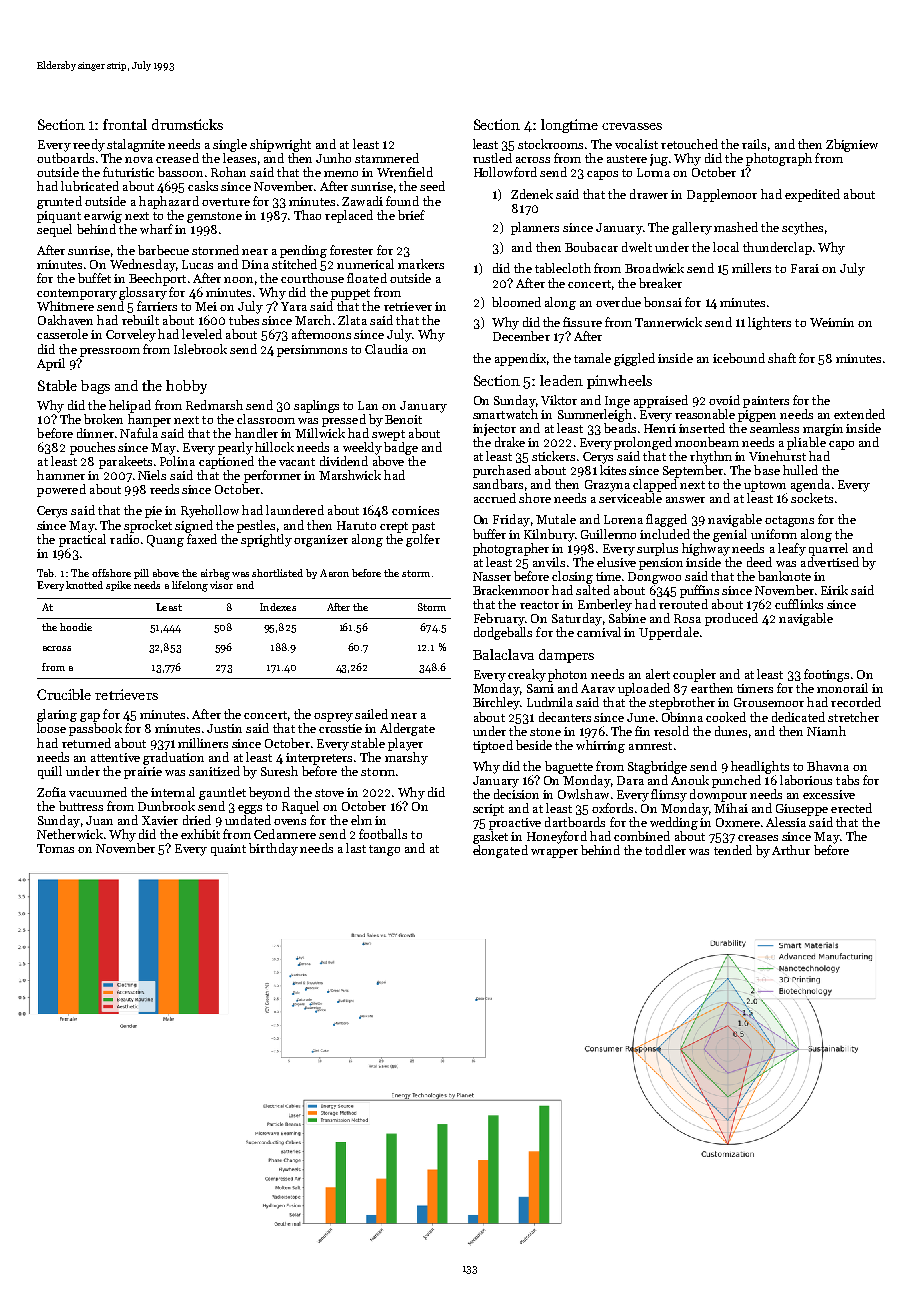 The image size is (924, 1308). Describe the element at coordinates (228, 850) in the screenshot. I see `quaint` at that location.
